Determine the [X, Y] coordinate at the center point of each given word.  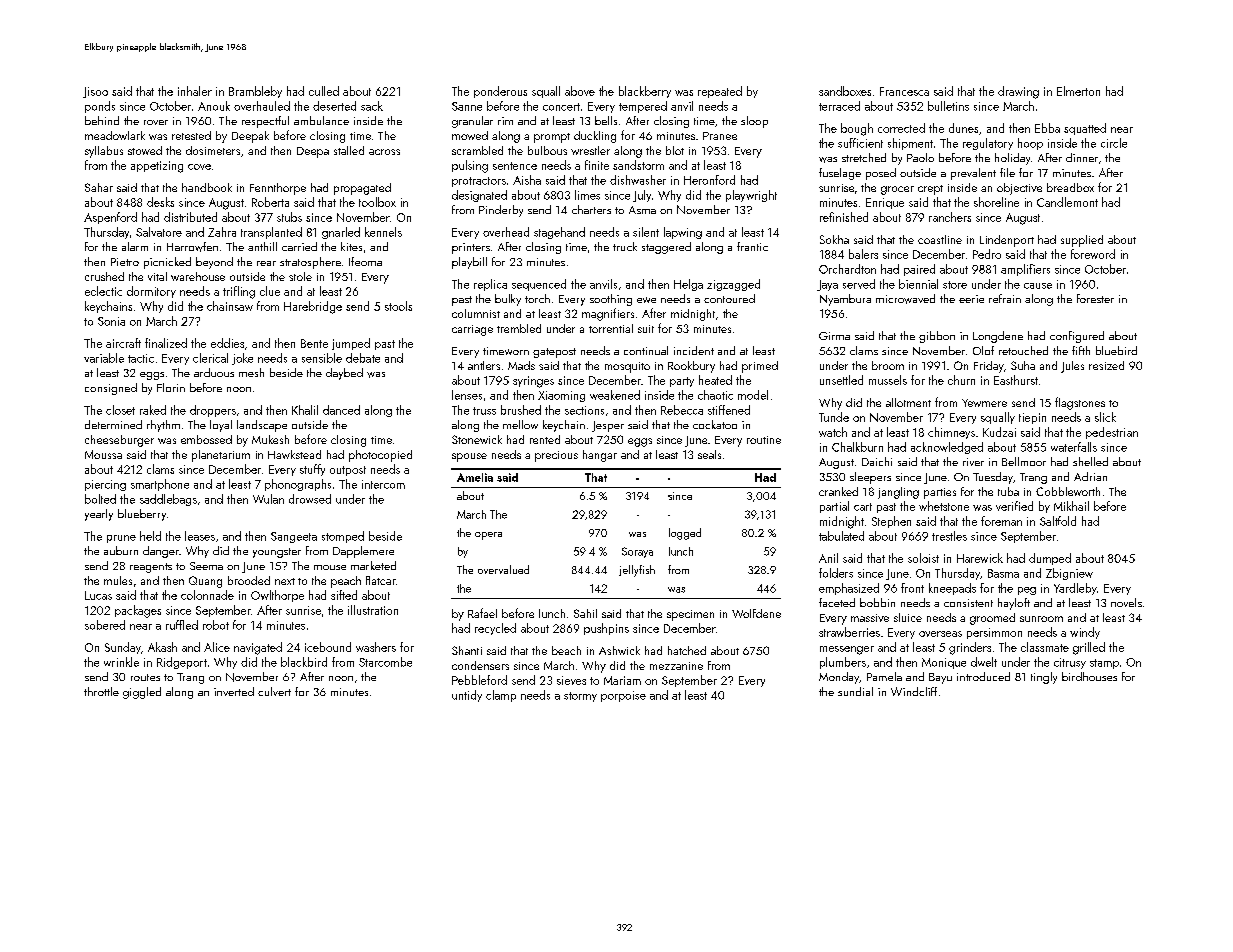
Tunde [834, 417]
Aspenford [110, 218]
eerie [971, 299]
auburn [121, 550]
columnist [476, 313]
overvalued [503, 569]
